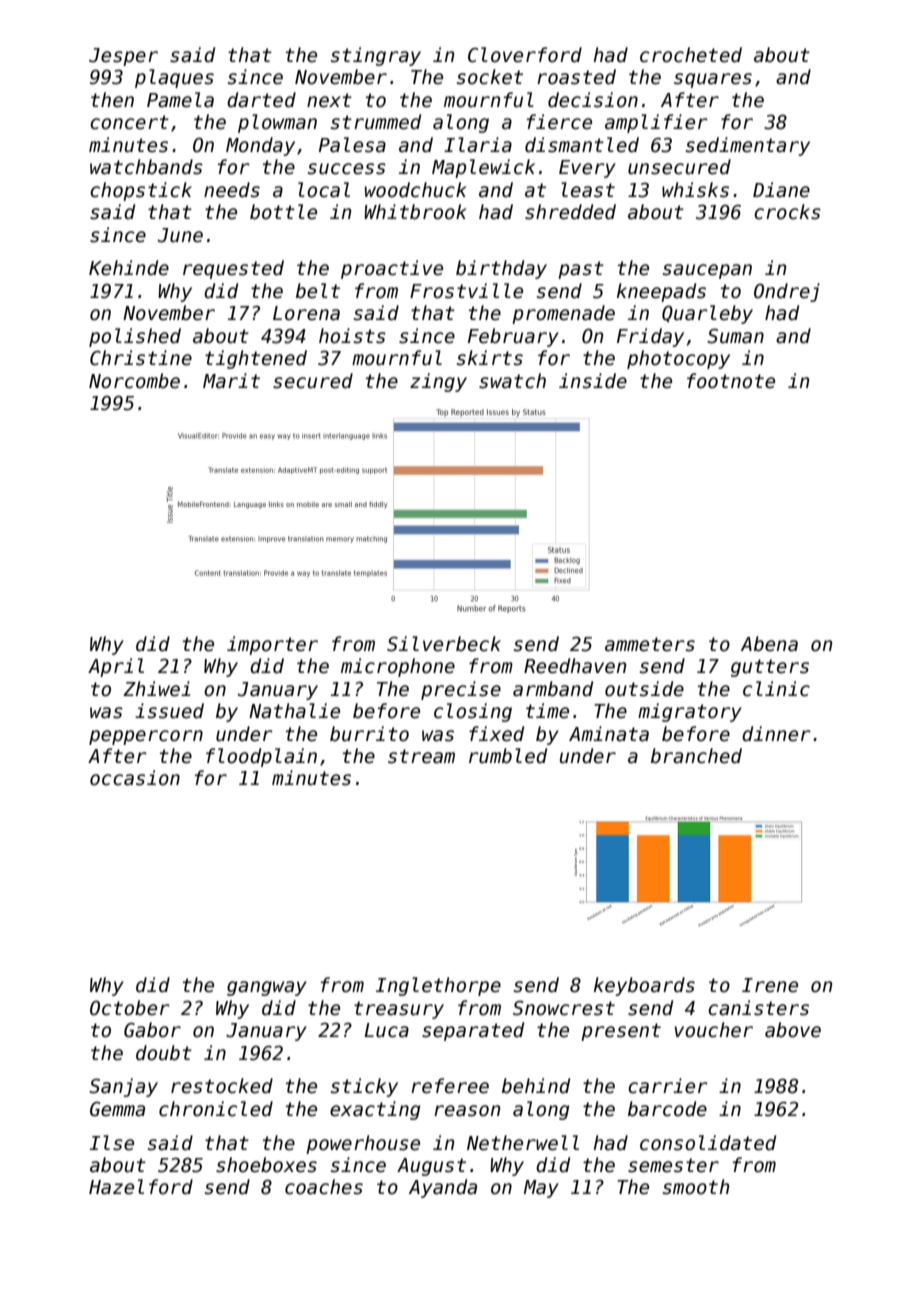 The image size is (924, 1308). Describe the element at coordinates (267, 988) in the screenshot. I see `gangway` at that location.
